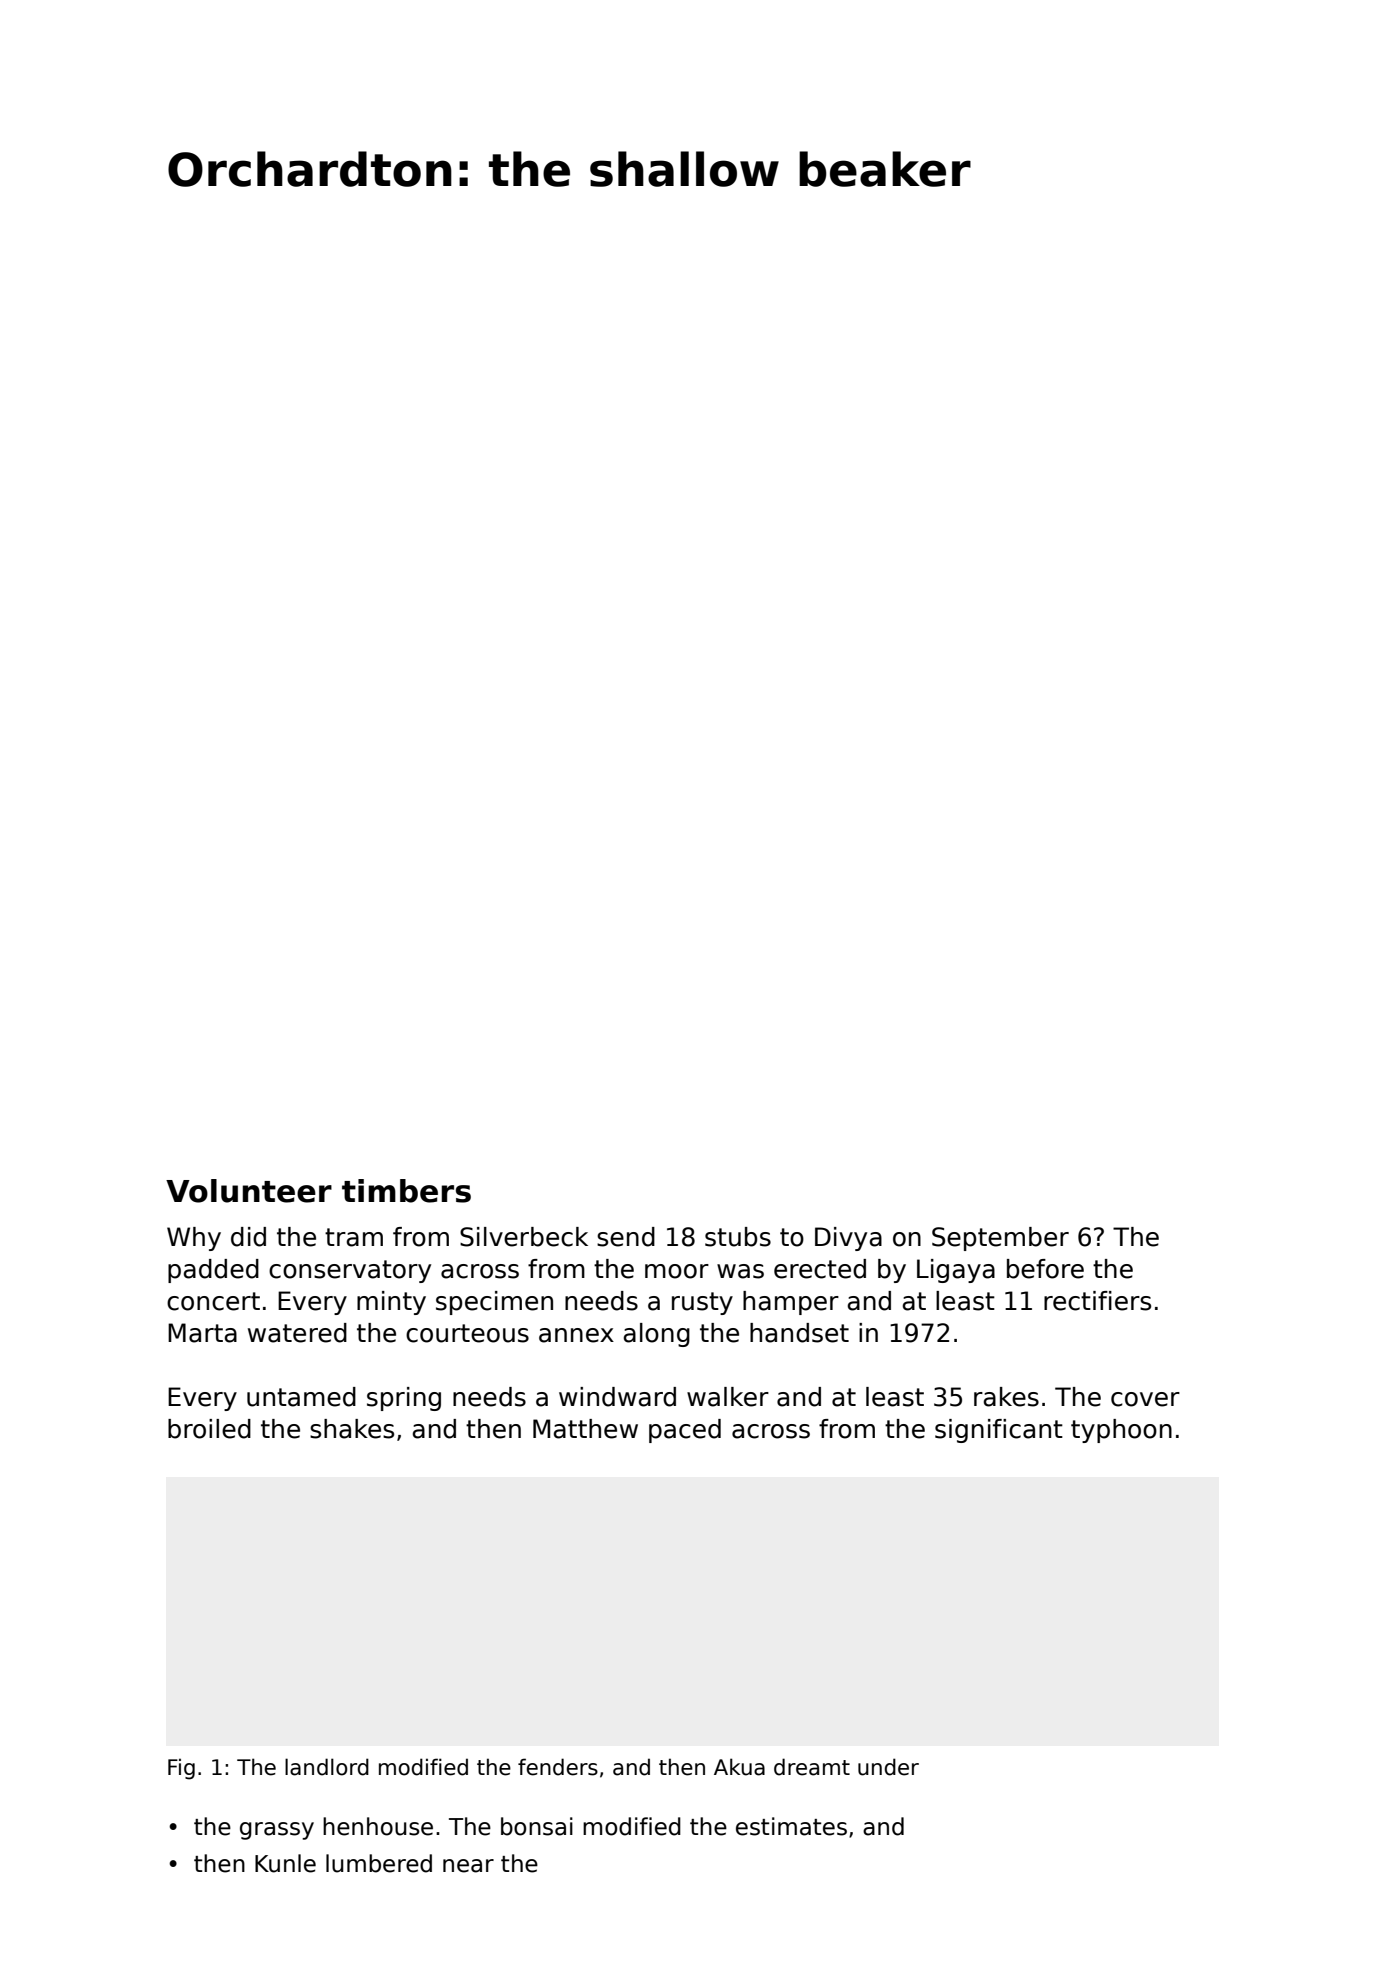 This screenshot has width=1386, height=1969. I want to click on estimates, so click(791, 1826).
